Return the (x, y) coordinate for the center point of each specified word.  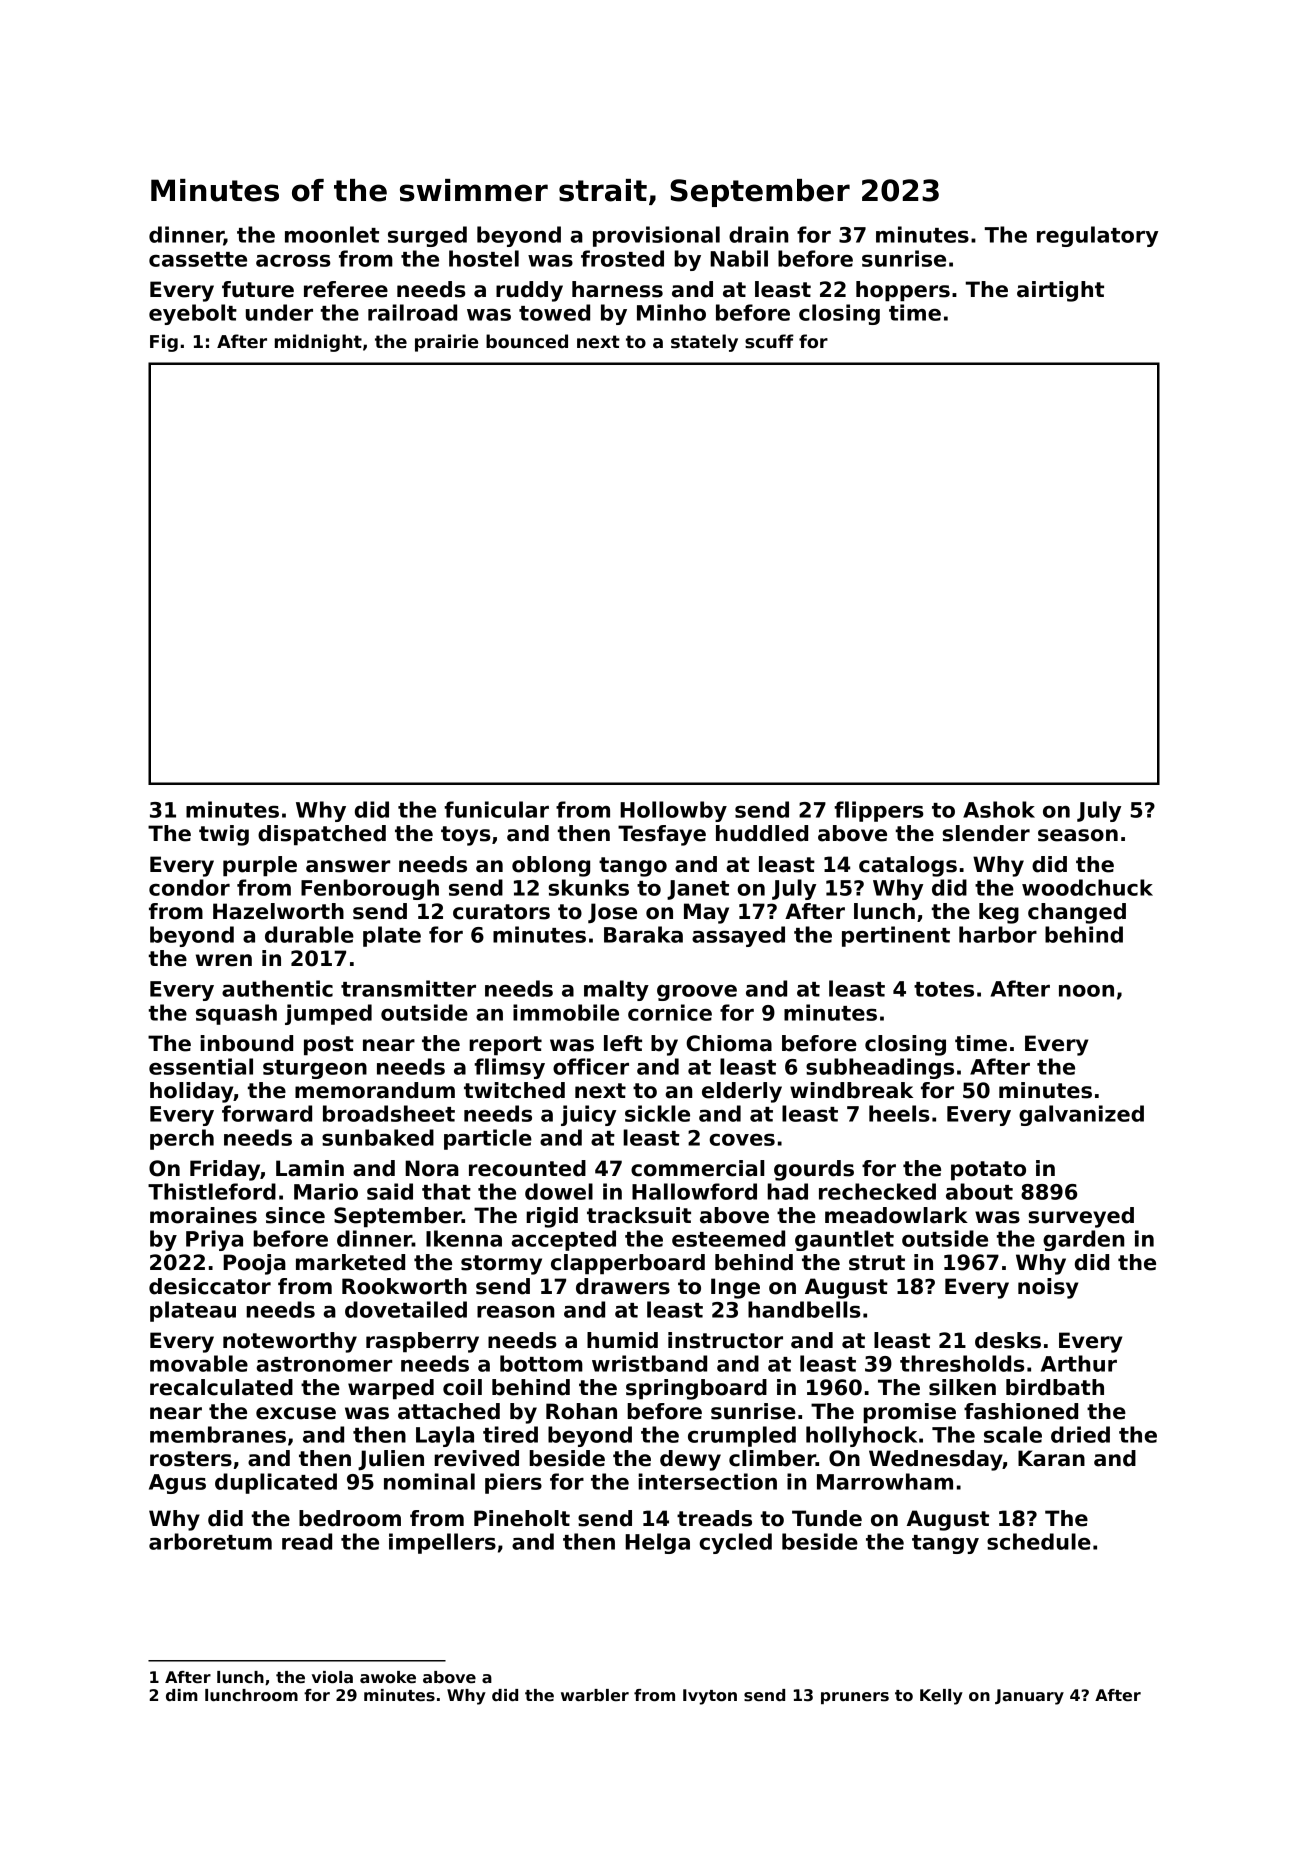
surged (427, 236)
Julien (391, 1460)
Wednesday (936, 1460)
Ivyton (710, 1697)
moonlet (332, 234)
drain (758, 234)
